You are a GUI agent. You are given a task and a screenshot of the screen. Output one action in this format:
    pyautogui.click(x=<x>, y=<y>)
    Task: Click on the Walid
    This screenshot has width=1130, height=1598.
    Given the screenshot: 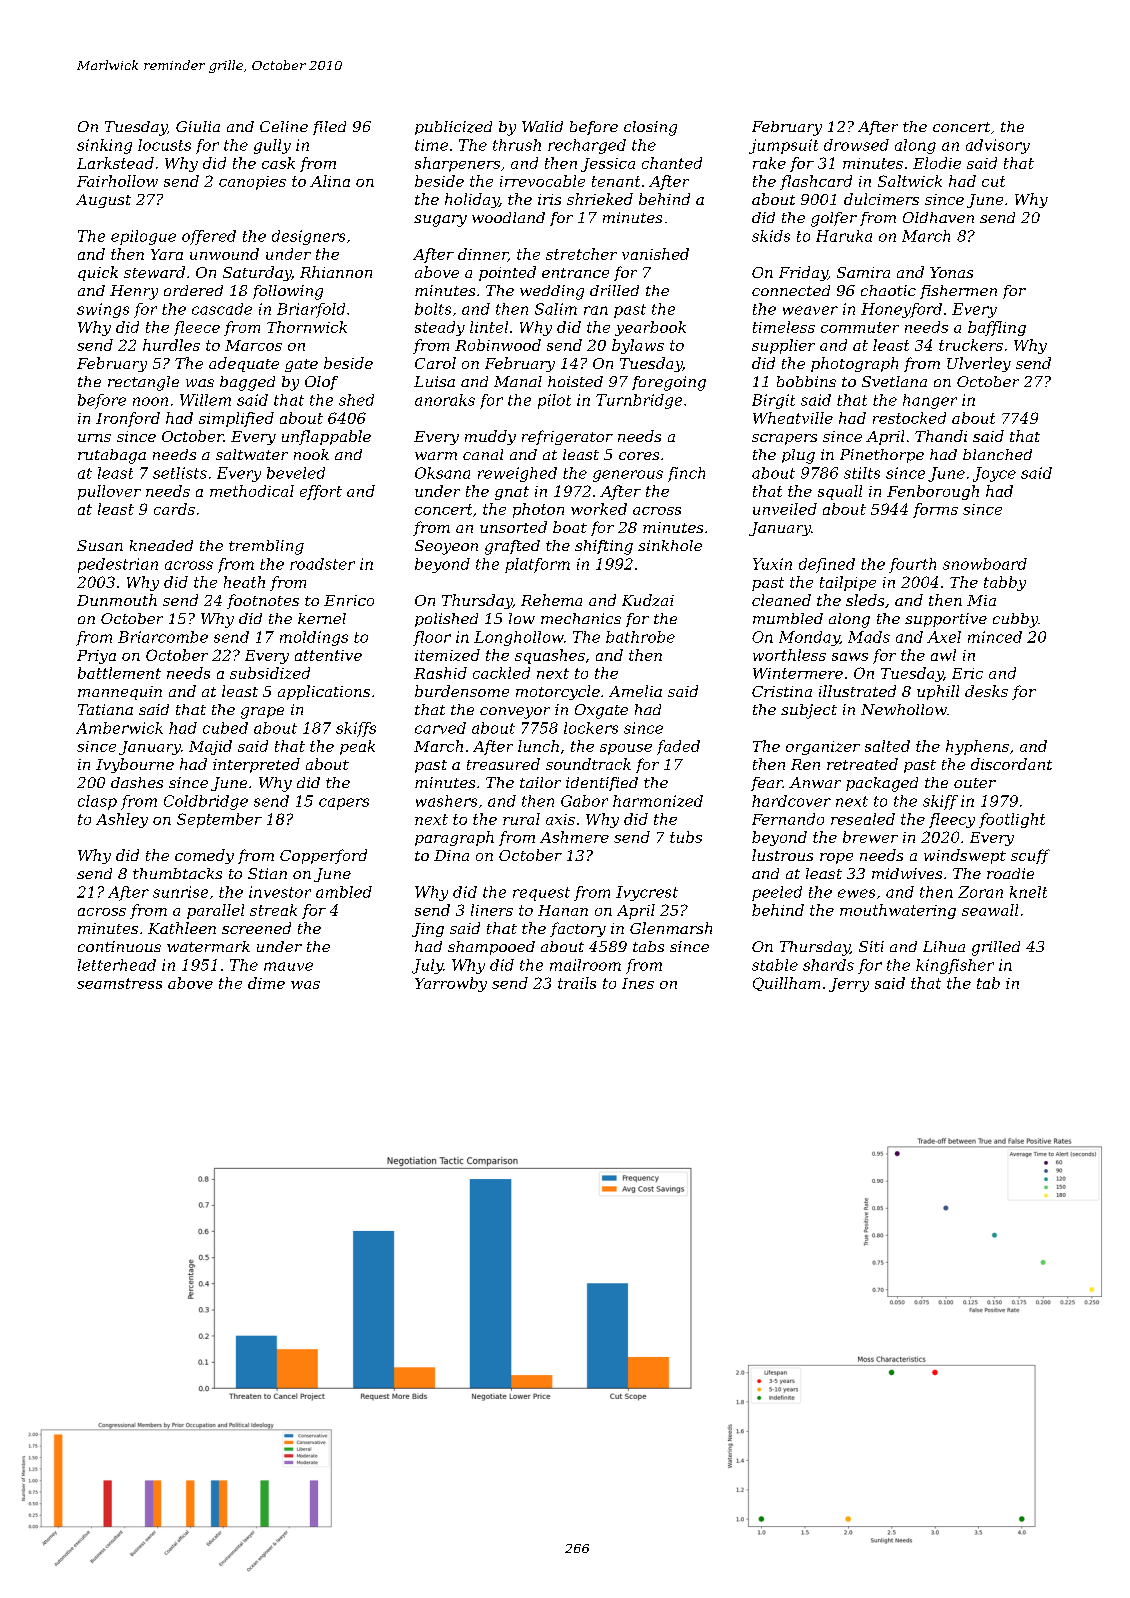 What is the action you would take?
    pyautogui.click(x=542, y=126)
